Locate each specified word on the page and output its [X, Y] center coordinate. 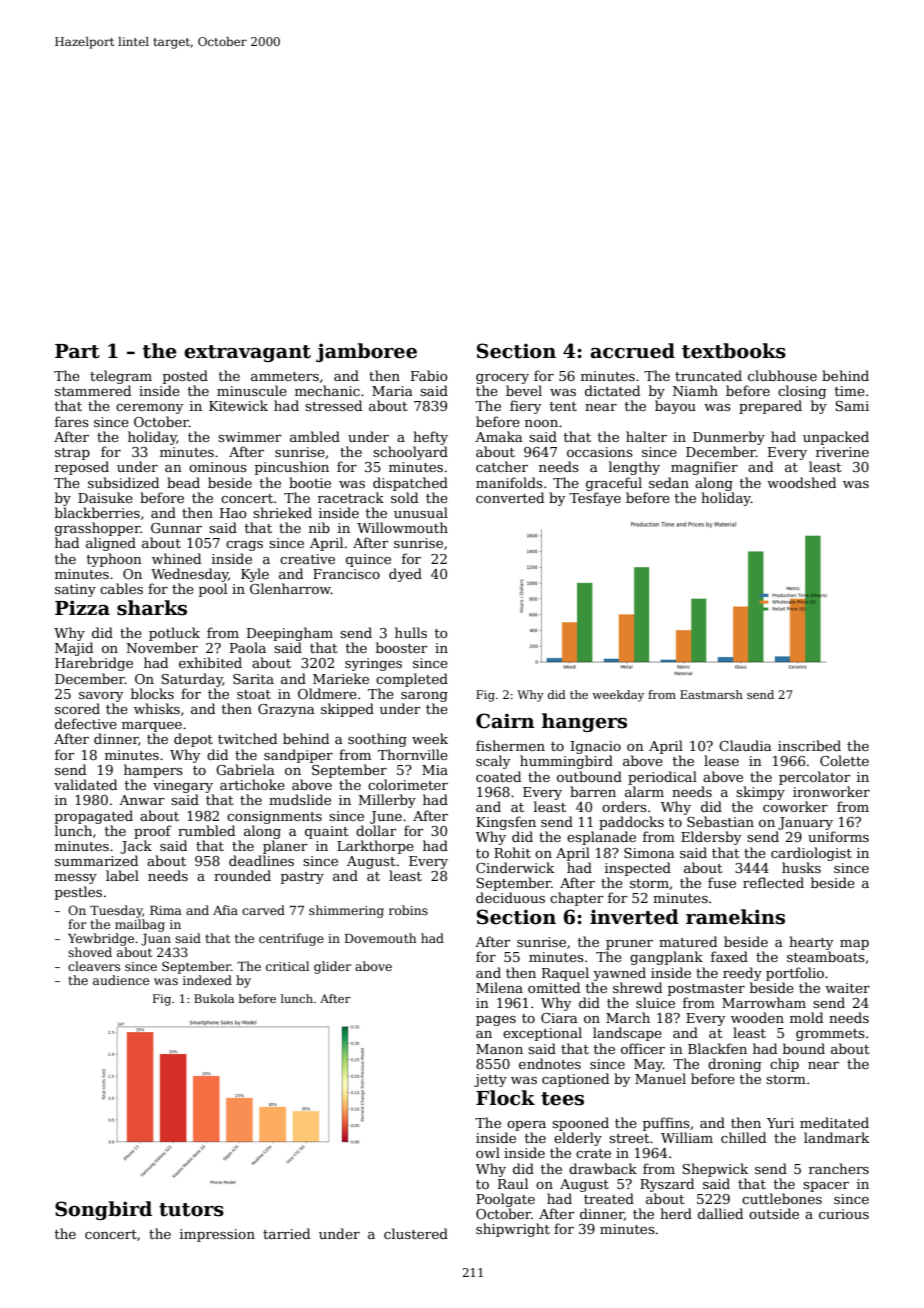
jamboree [366, 352]
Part [77, 351]
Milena [499, 987]
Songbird [103, 1210]
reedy [742, 974]
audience [121, 980]
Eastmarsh [711, 694]
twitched [247, 738]
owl [488, 1152]
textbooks [734, 351]
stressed [333, 405]
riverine [842, 452]
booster [402, 647]
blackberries [97, 512]
